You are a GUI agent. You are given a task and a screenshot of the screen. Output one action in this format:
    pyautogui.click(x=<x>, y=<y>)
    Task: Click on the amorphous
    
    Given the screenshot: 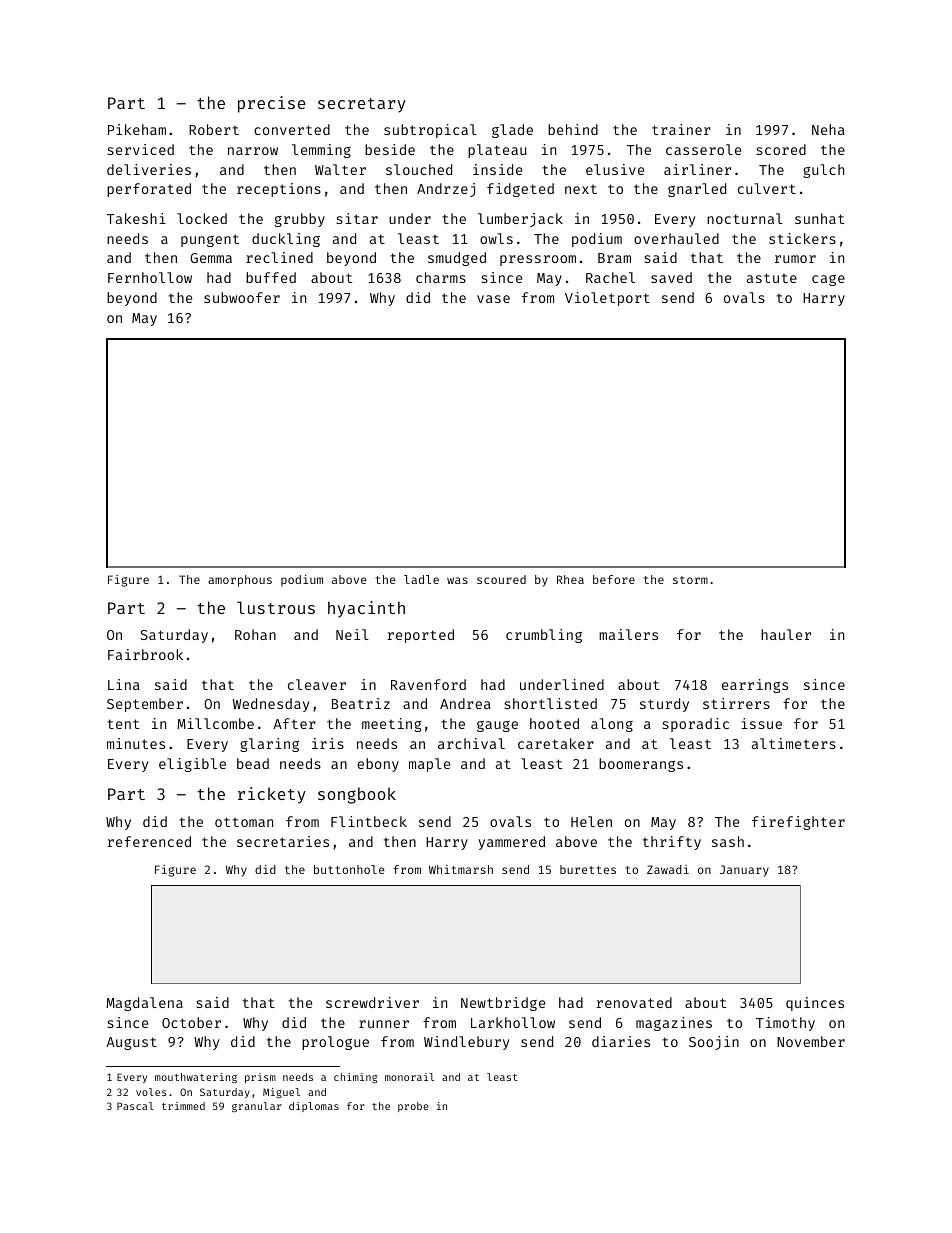 What is the action you would take?
    pyautogui.click(x=240, y=581)
